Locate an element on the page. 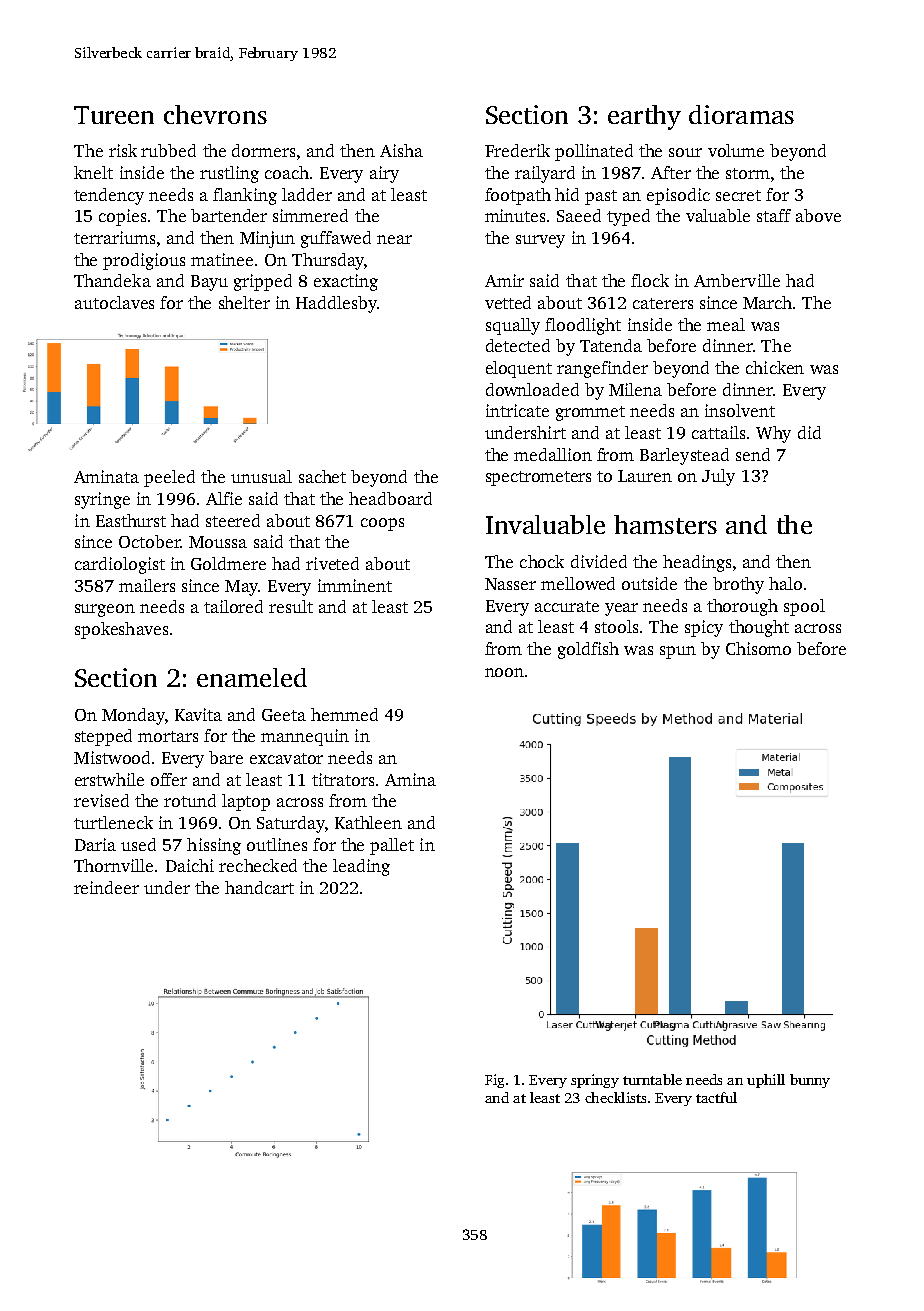 The width and height of the page is (924, 1311). springy is located at coordinates (595, 1081).
